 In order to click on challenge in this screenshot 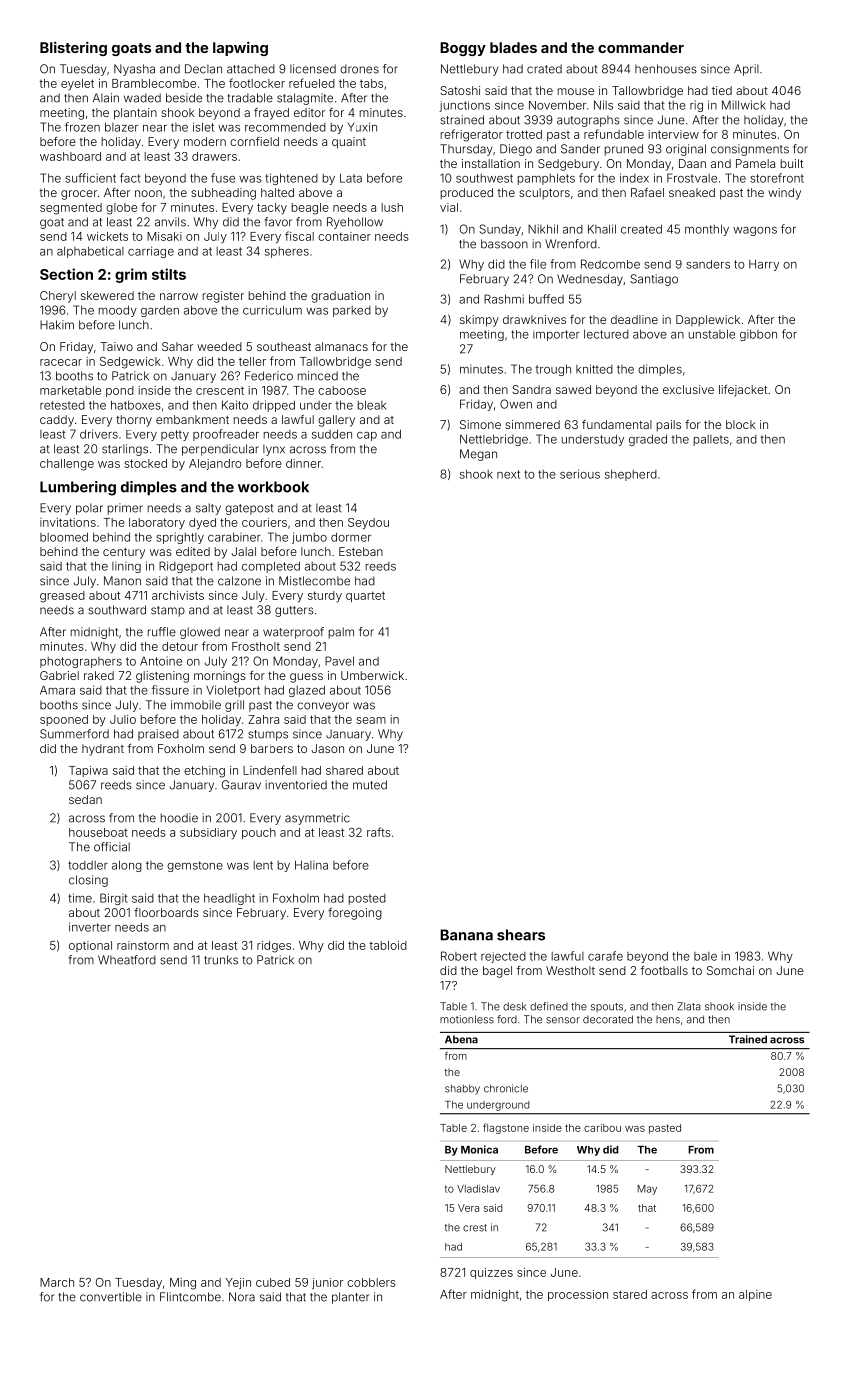, I will do `click(67, 465)`.
